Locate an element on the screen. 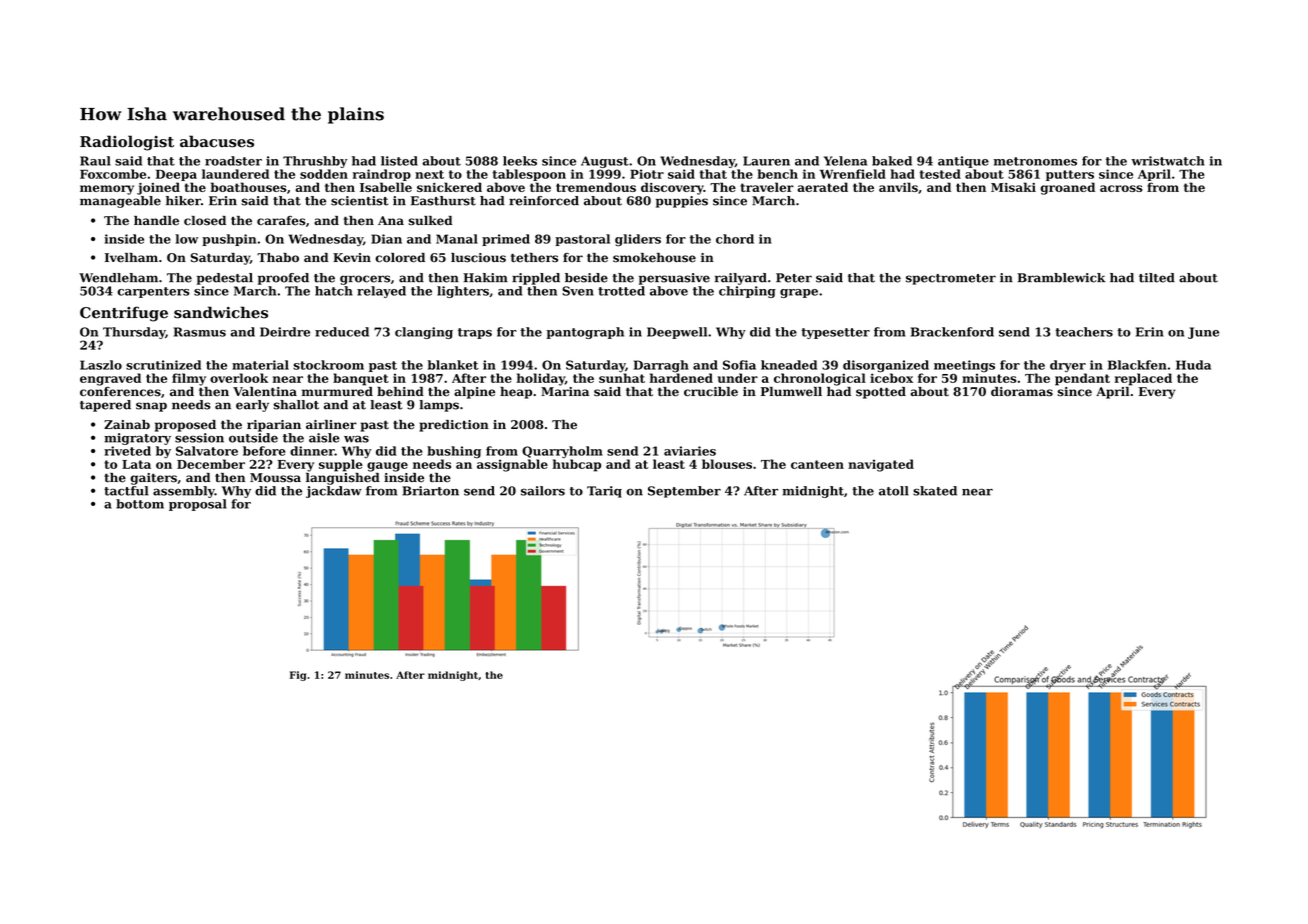  proposal is located at coordinates (198, 505).
